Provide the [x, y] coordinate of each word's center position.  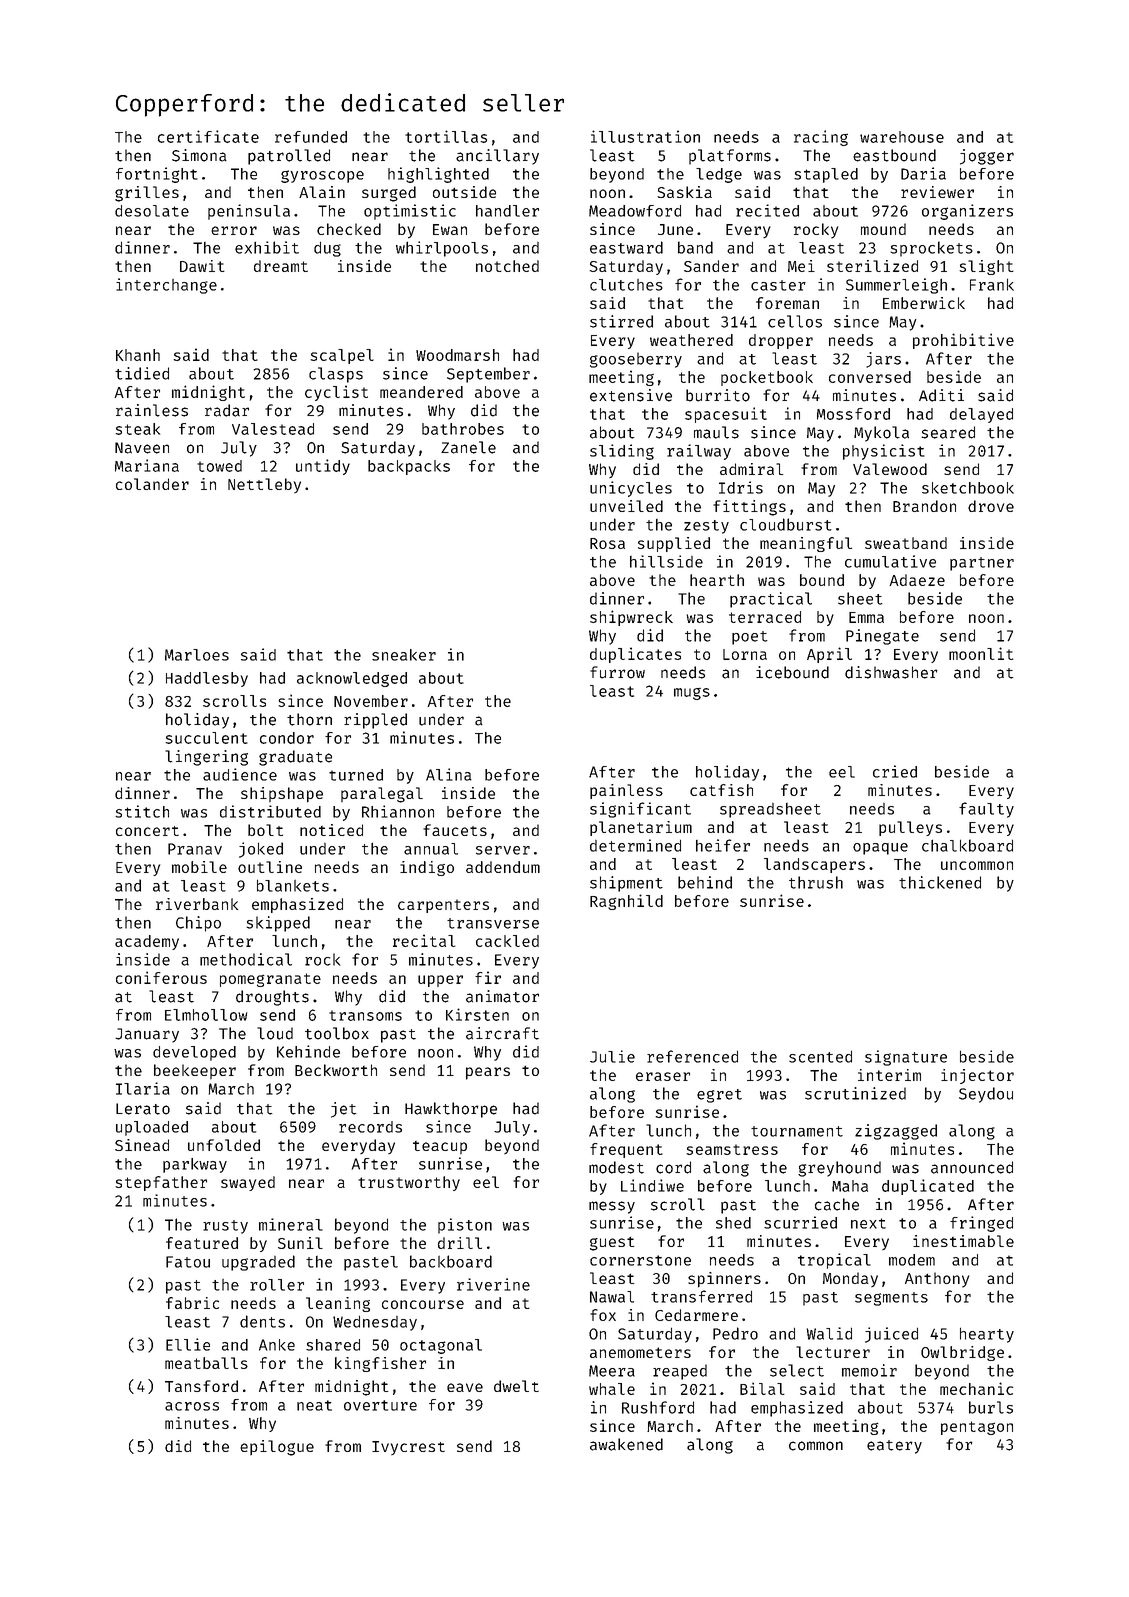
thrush [816, 882]
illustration [645, 136]
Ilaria [143, 1088]
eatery [894, 1447]
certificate [208, 136]
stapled [826, 175]
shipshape [282, 795]
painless [626, 791]
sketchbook [968, 488]
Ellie [188, 1344]
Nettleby [264, 485]
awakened [626, 1444]
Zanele [468, 447]
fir [488, 977]
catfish [721, 790]
